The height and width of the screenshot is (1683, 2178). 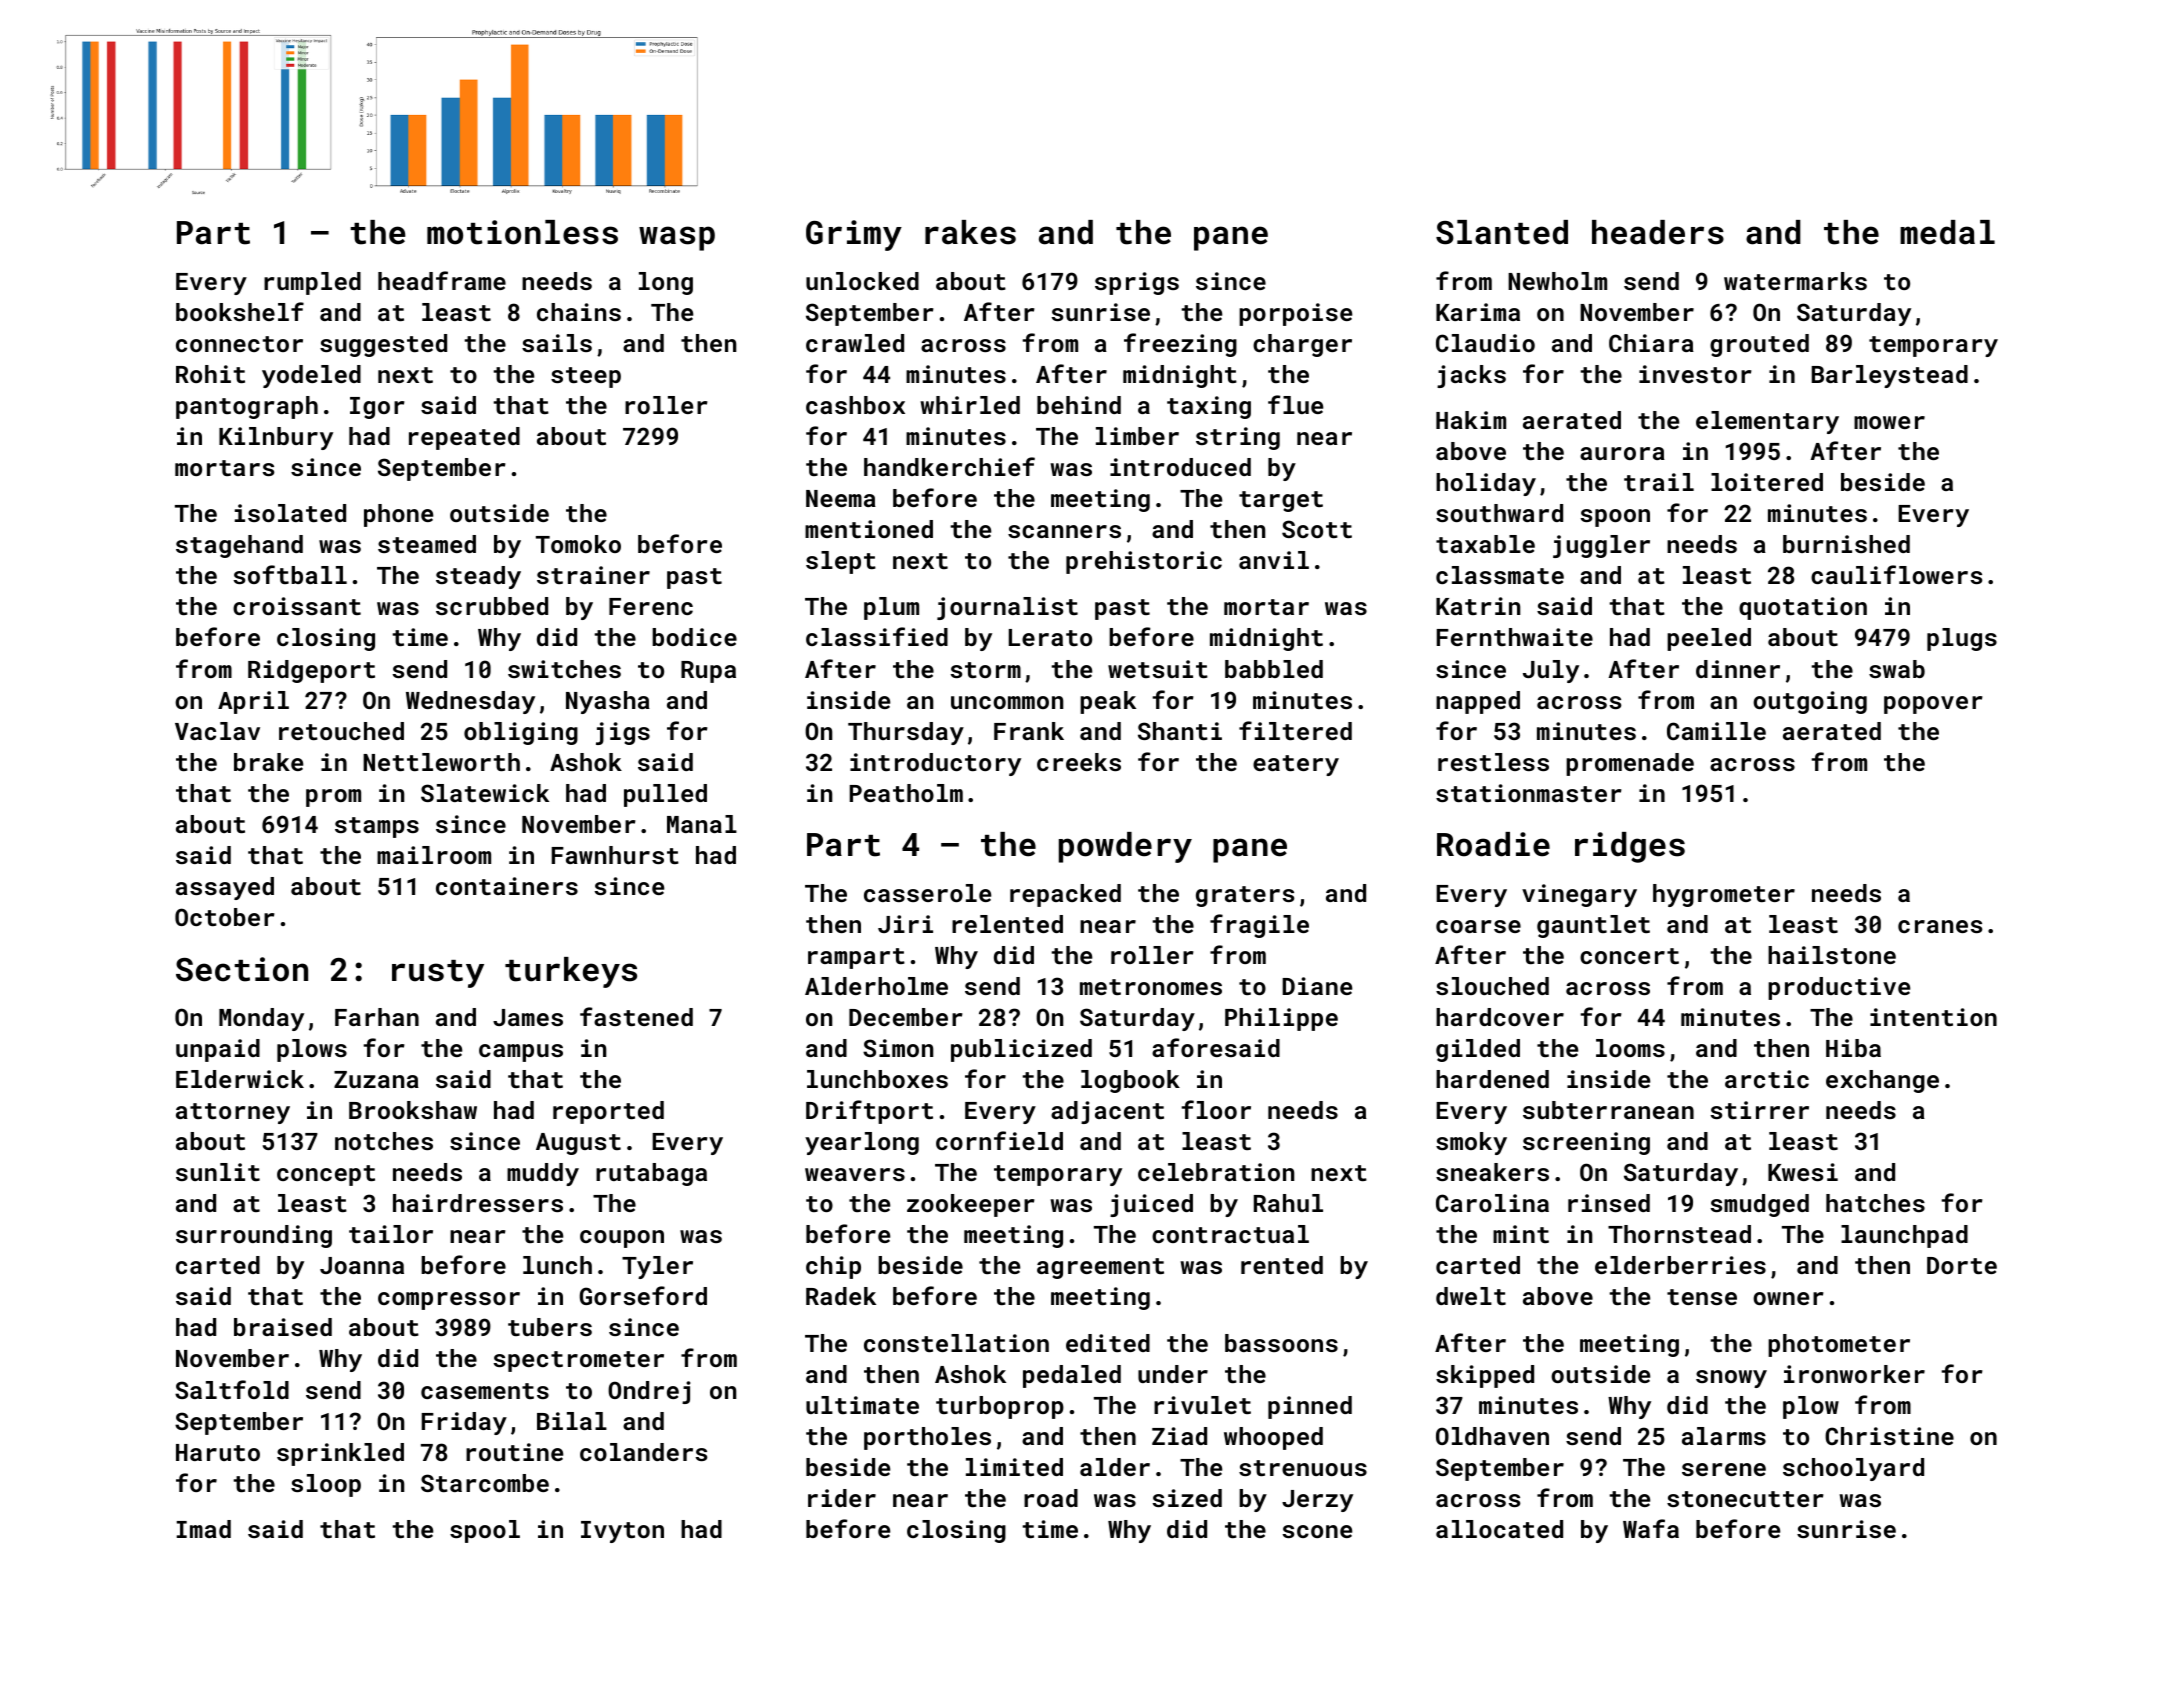 What do you see at coordinates (522, 232) in the screenshot?
I see `motionless` at bounding box center [522, 232].
